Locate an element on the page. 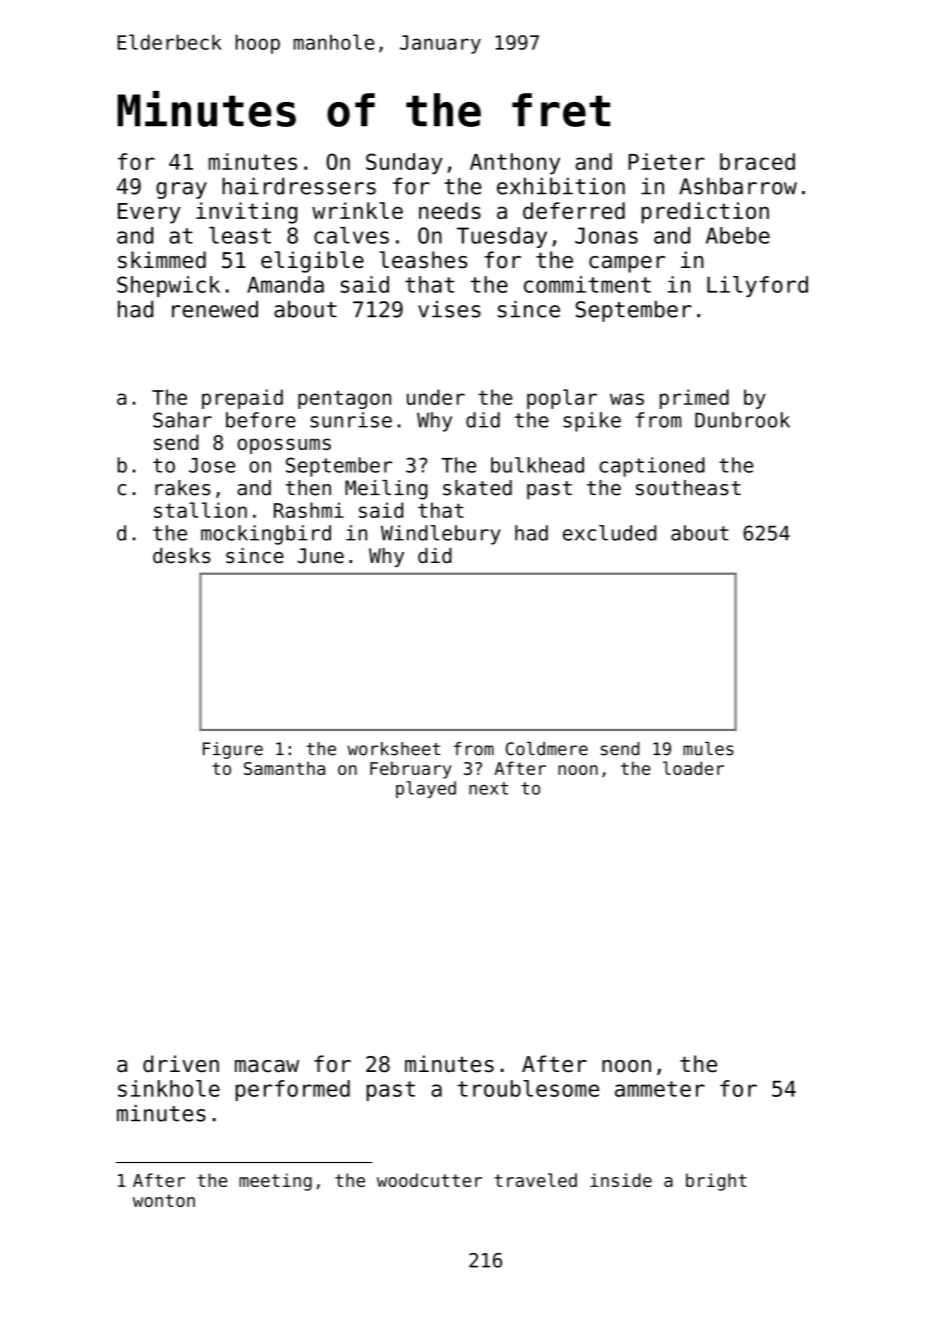 This document has height=1328, width=936. gray is located at coordinates (181, 190).
